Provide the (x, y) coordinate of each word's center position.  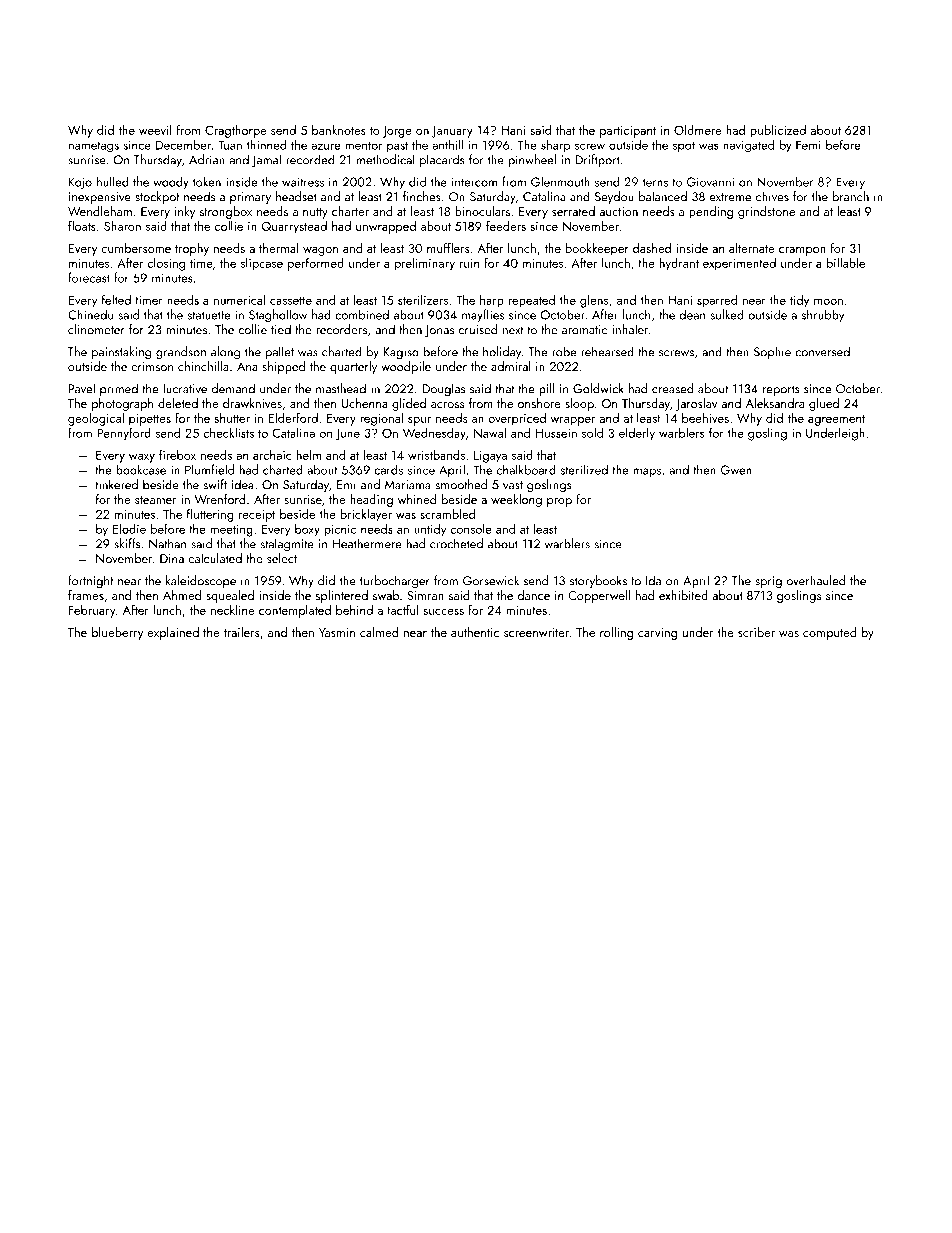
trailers (241, 632)
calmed (379, 632)
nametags (94, 147)
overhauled (816, 580)
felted (116, 299)
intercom (474, 182)
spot (684, 146)
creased (673, 388)
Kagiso (401, 353)
